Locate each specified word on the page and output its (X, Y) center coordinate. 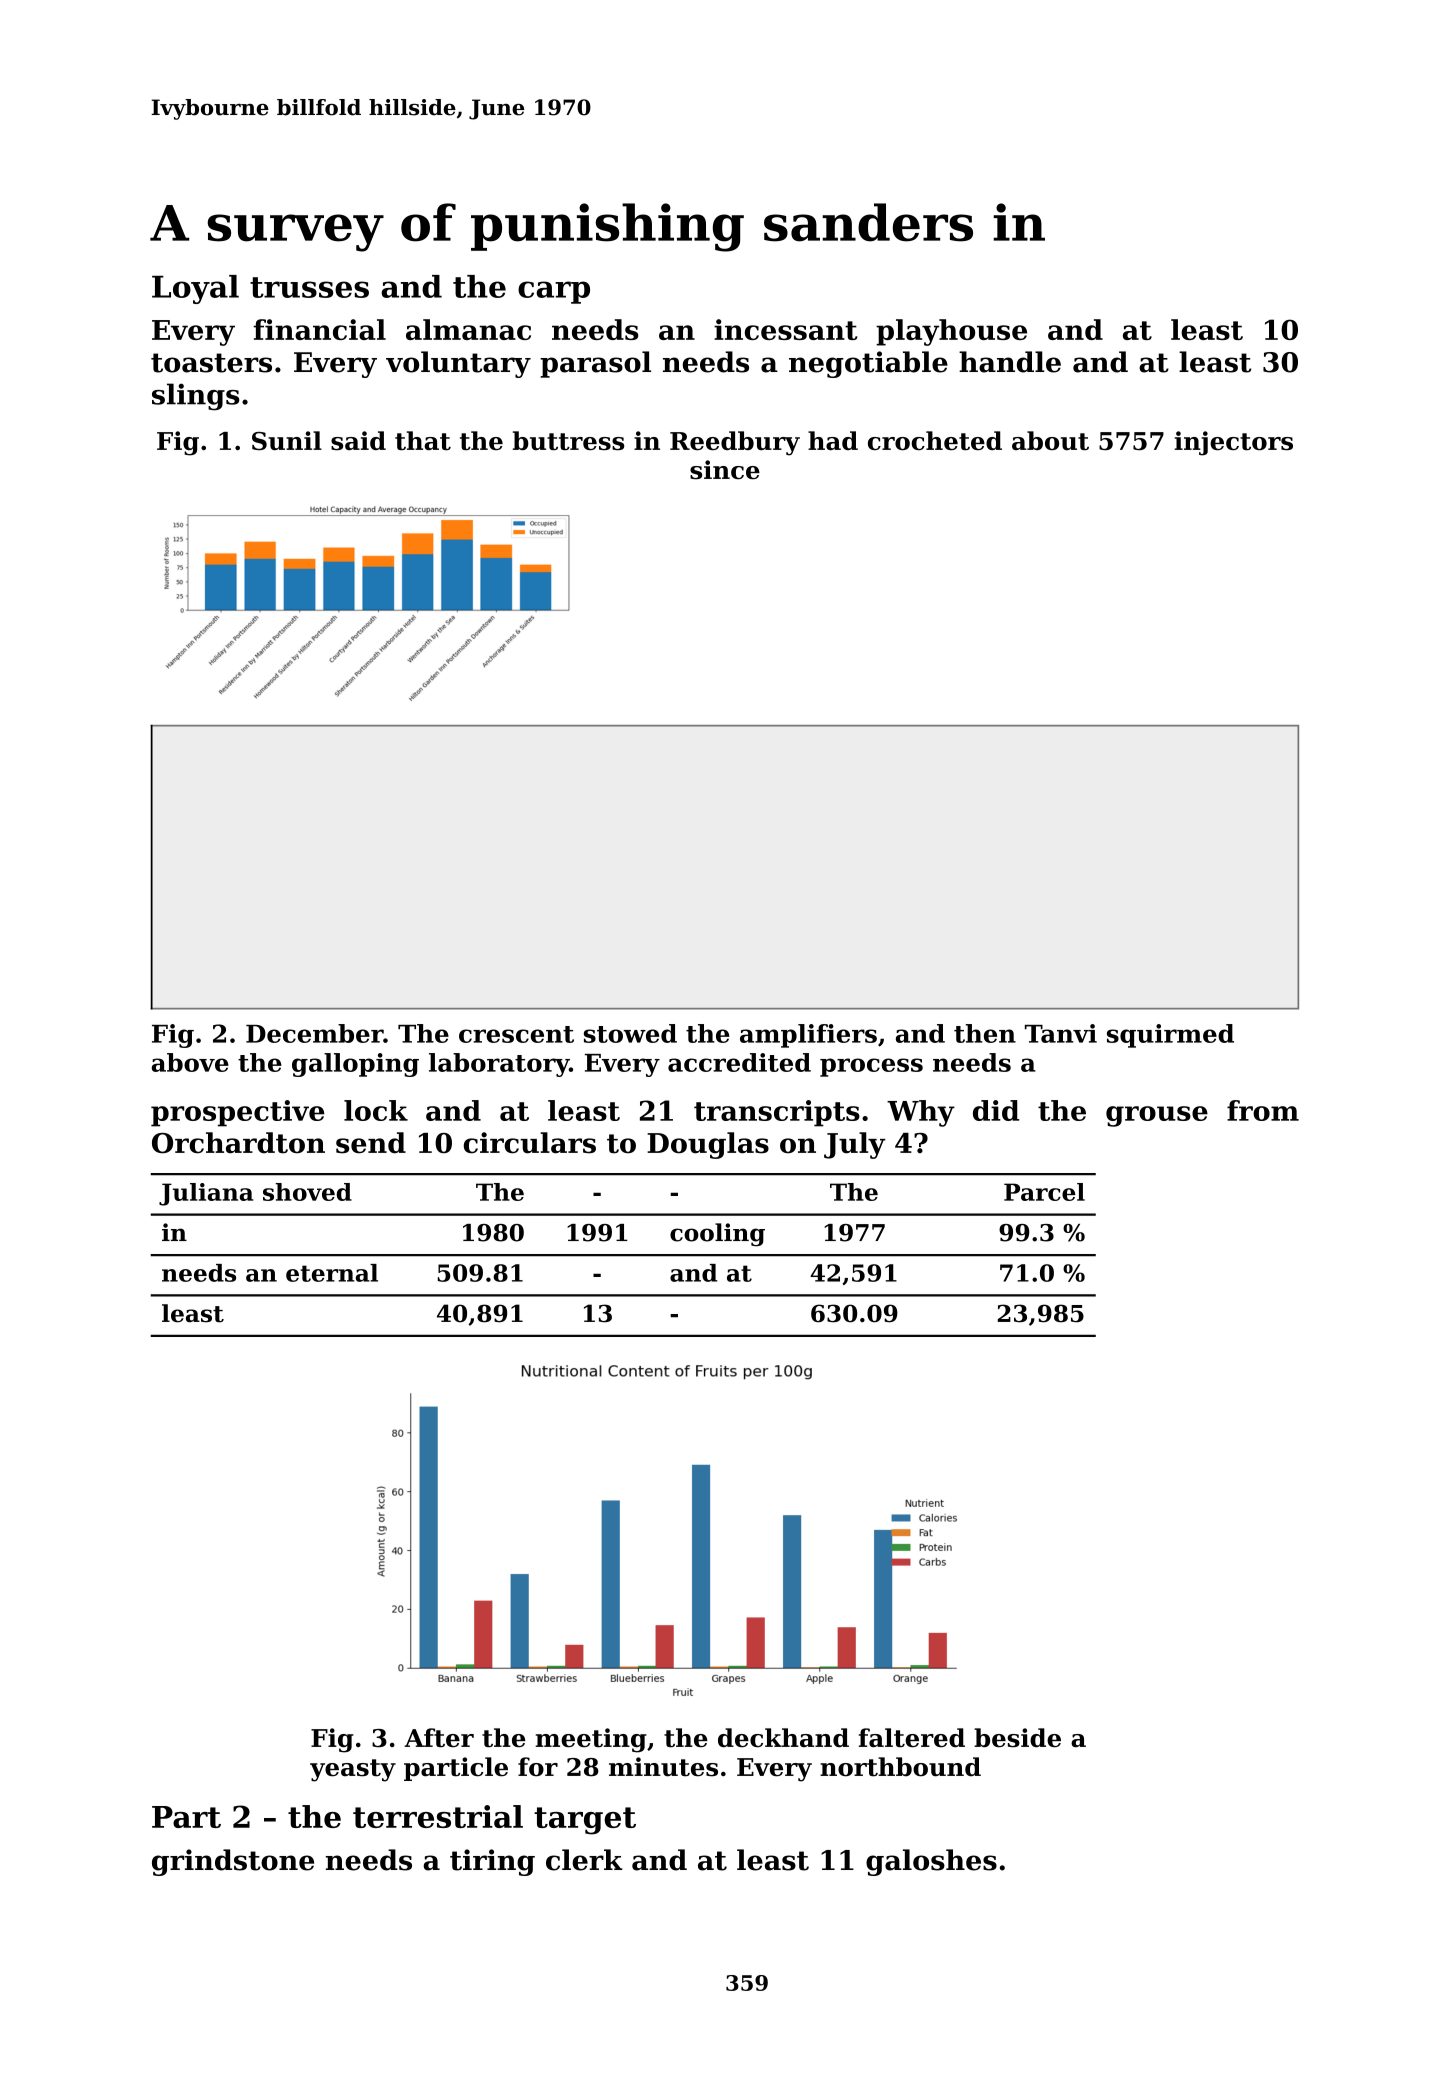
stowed (630, 1033)
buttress (568, 440)
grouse (1157, 1116)
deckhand (783, 1737)
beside (1017, 1737)
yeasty (353, 1770)
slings (195, 397)
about (1050, 440)
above (190, 1062)
